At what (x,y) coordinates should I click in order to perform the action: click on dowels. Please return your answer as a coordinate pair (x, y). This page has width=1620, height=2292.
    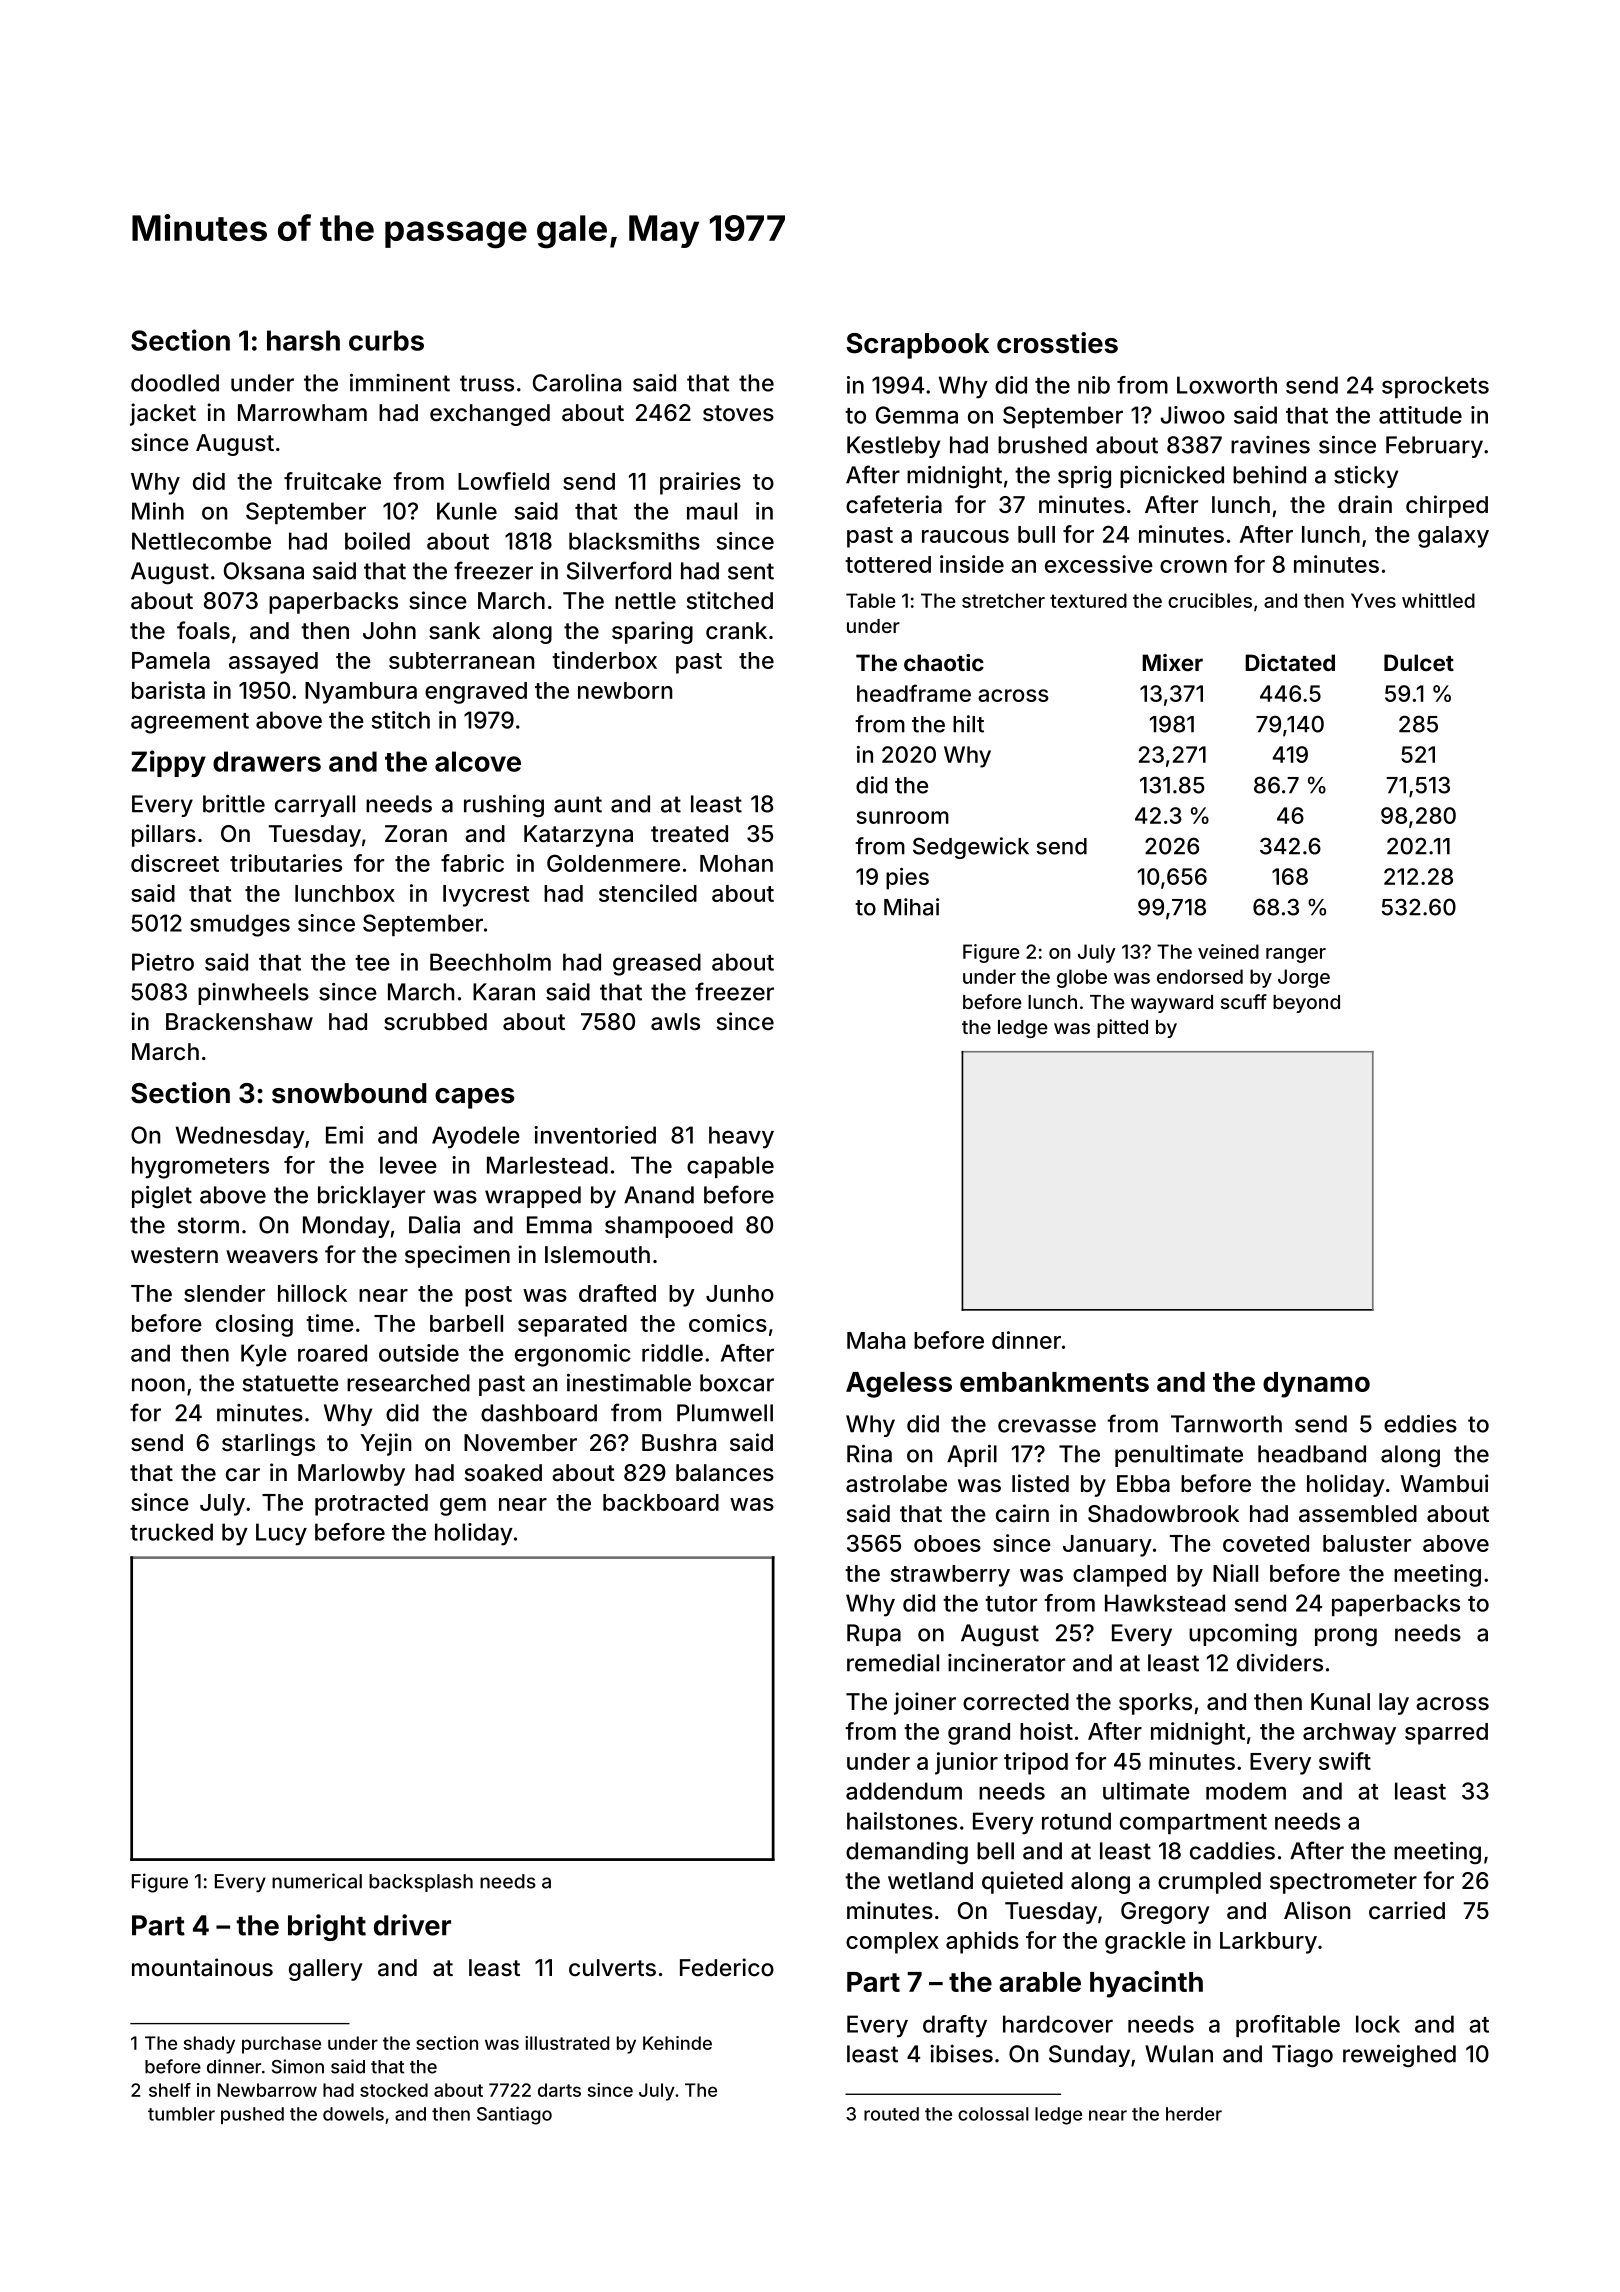
    Looking at the image, I should click on (353, 2114).
